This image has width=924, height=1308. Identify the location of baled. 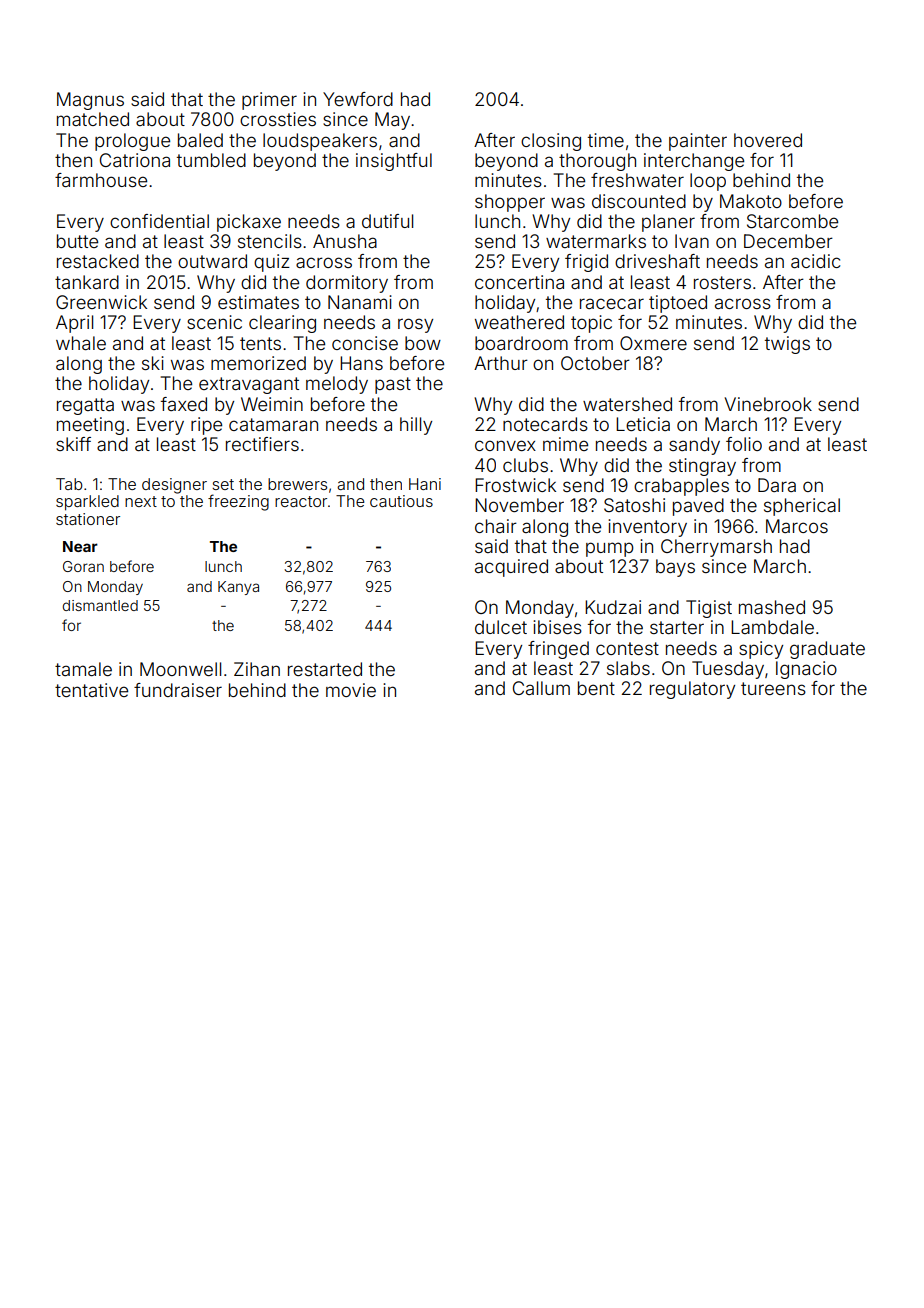
(200, 140).
